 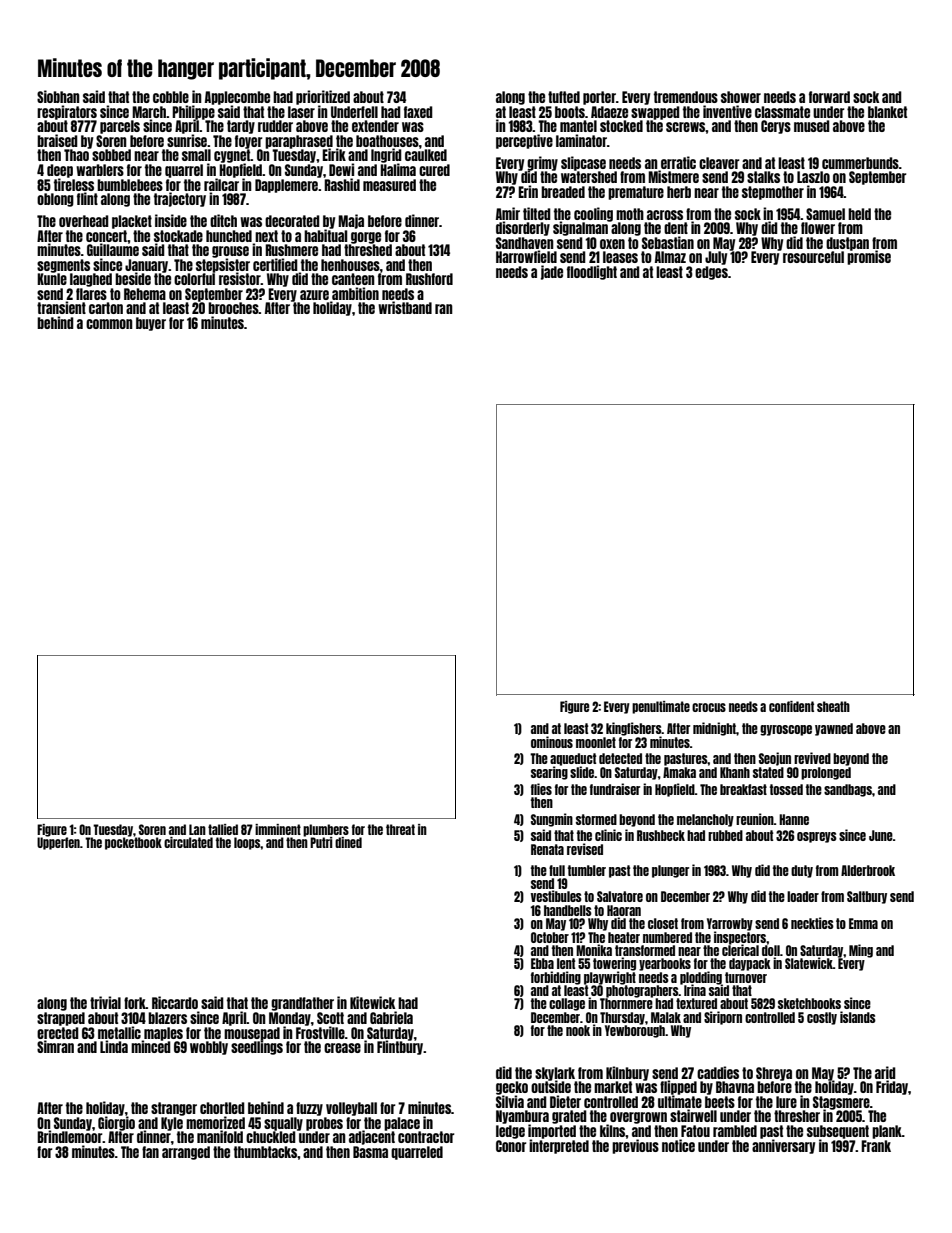 What do you see at coordinates (869, 258) in the page?
I see `promise` at bounding box center [869, 258].
